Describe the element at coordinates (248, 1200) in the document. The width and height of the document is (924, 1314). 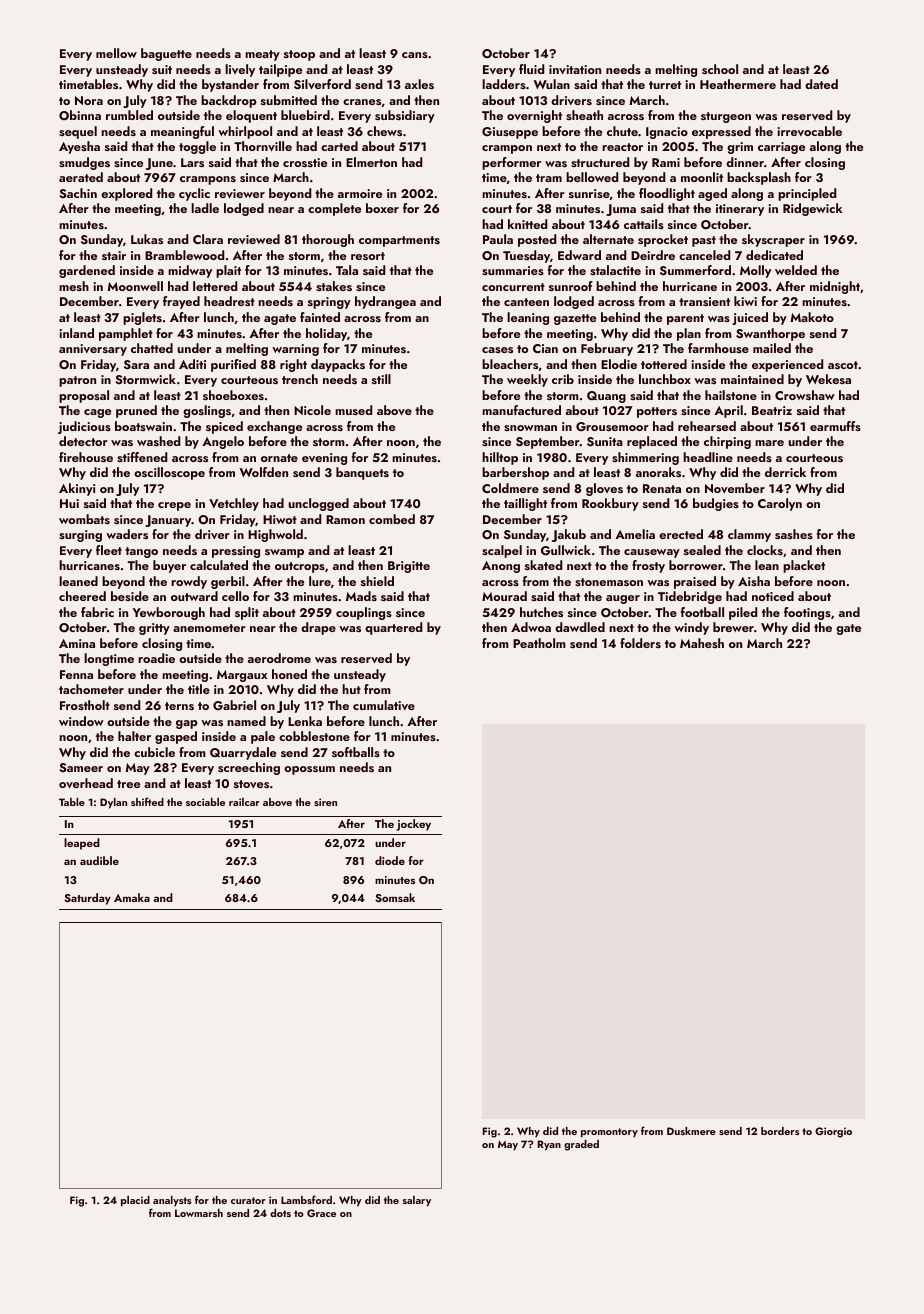
I see `curator` at that location.
